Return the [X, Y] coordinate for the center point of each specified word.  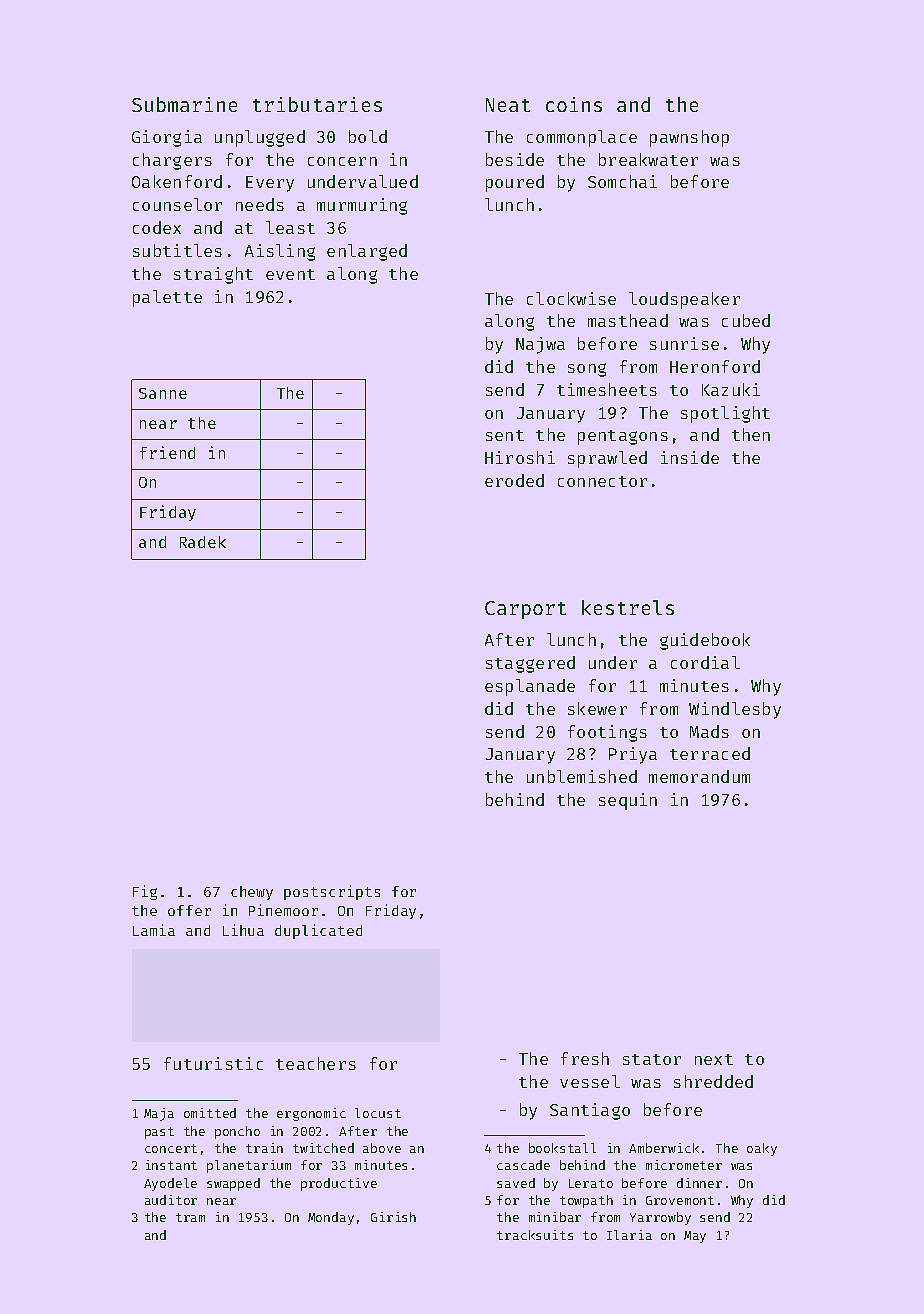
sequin [628, 801]
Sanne [163, 393]
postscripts [332, 892]
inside [690, 457]
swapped [233, 1184]
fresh [585, 1058]
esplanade [530, 687]
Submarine [184, 104]
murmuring [362, 206]
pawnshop [689, 138]
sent [505, 435]
